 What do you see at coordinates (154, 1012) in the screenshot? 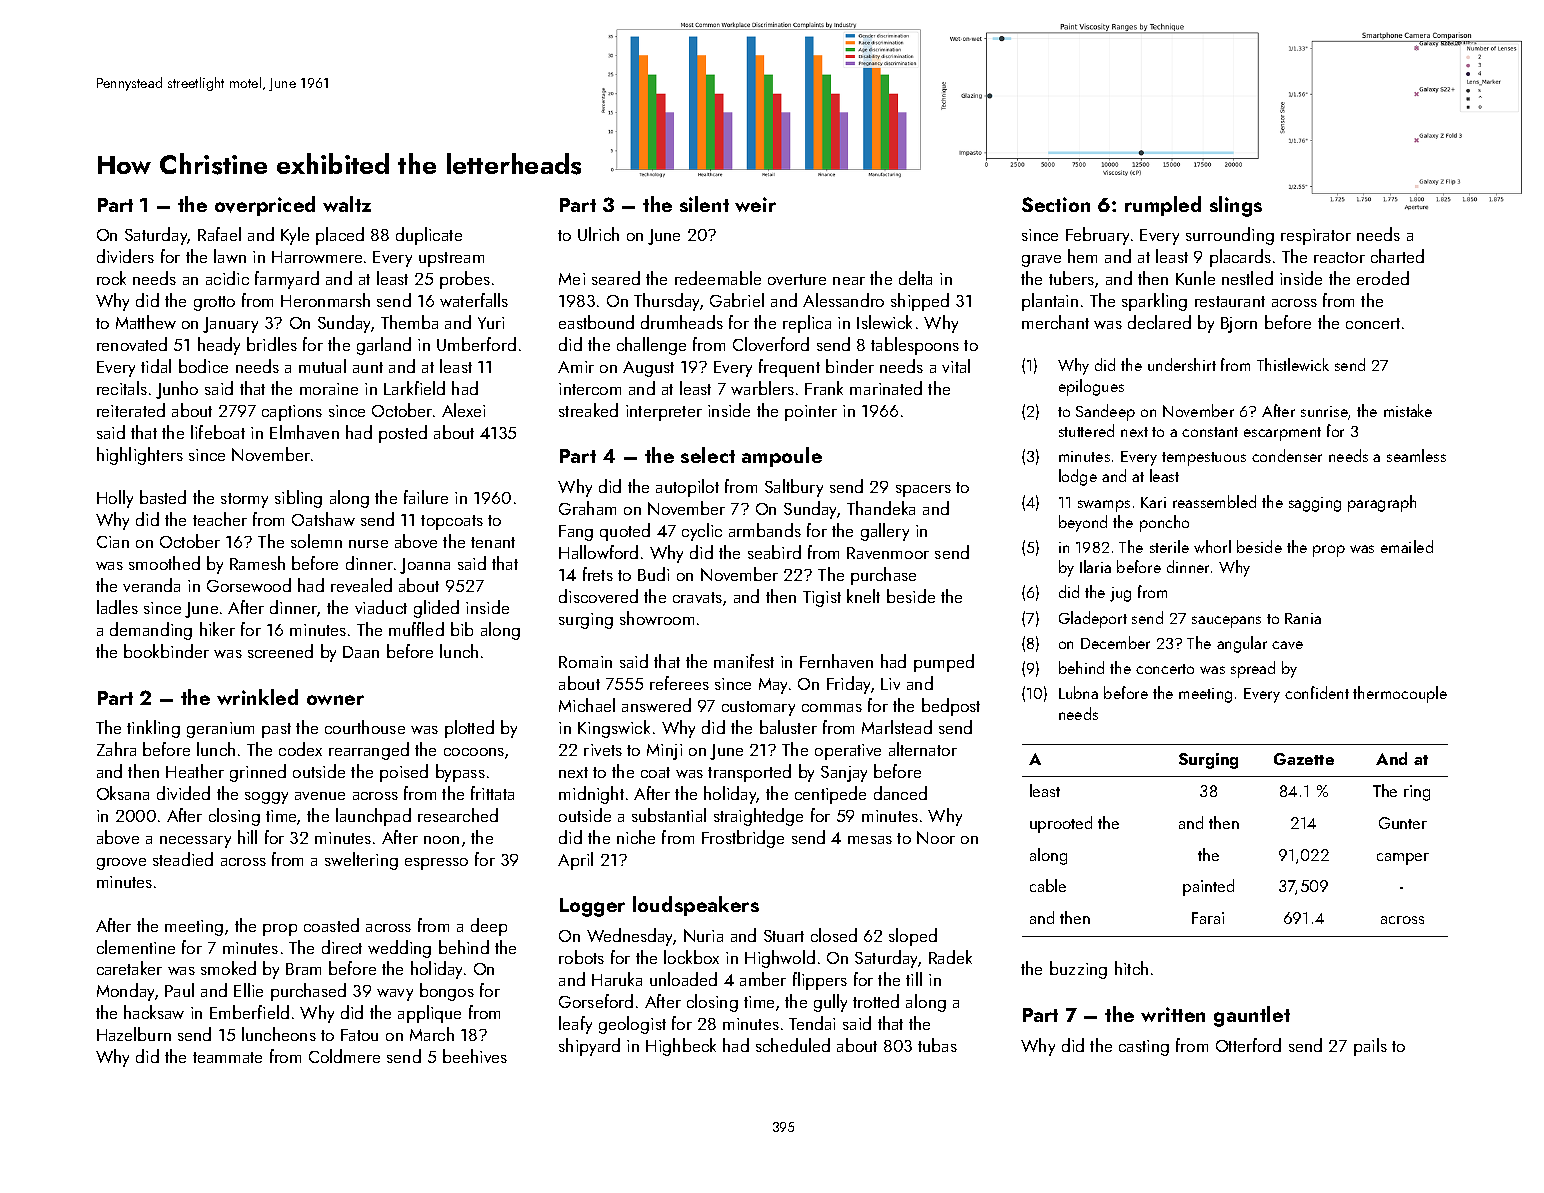
I see `hacksaw` at bounding box center [154, 1012].
